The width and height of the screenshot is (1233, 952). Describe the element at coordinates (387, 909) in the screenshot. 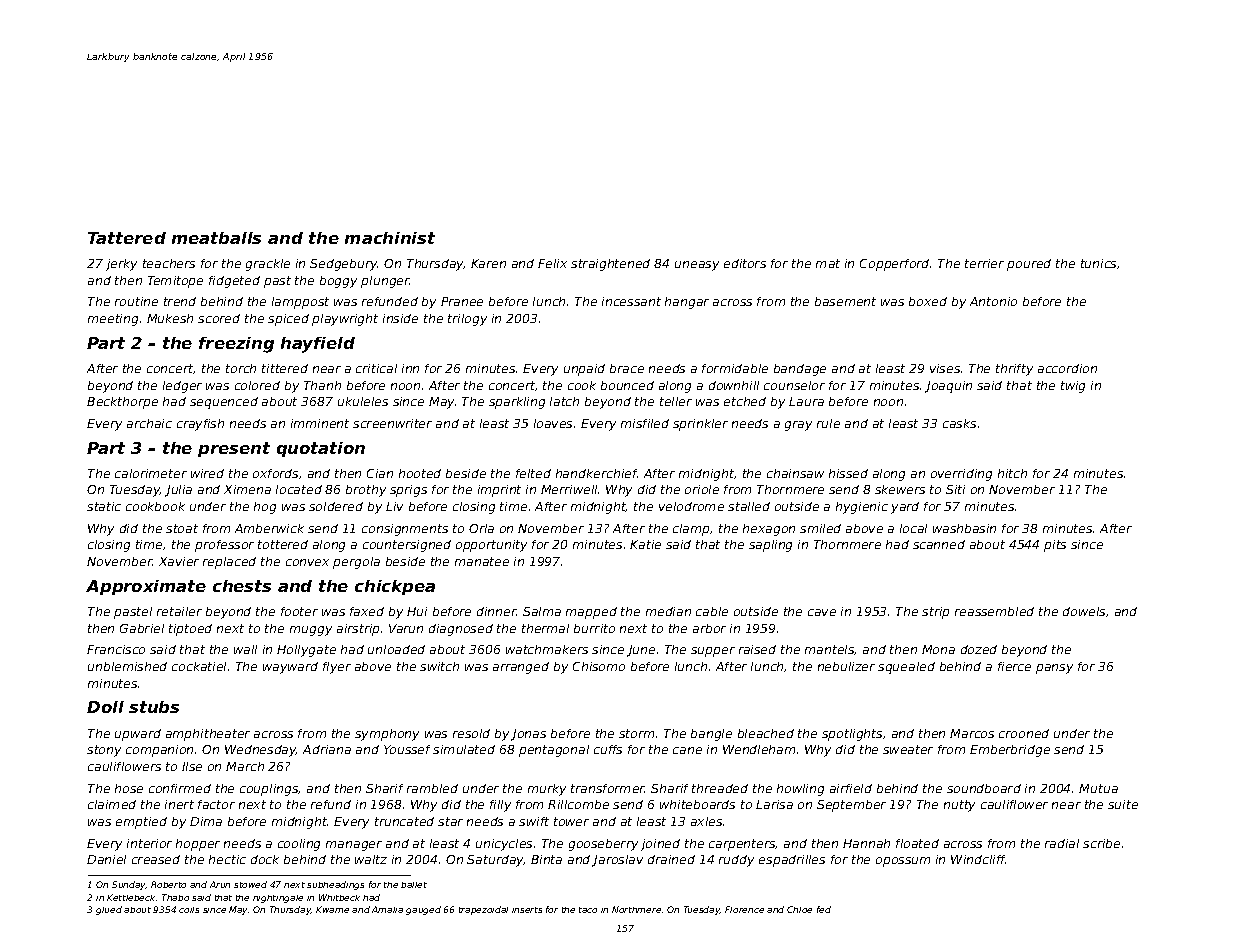

I see `Amalia` at that location.
